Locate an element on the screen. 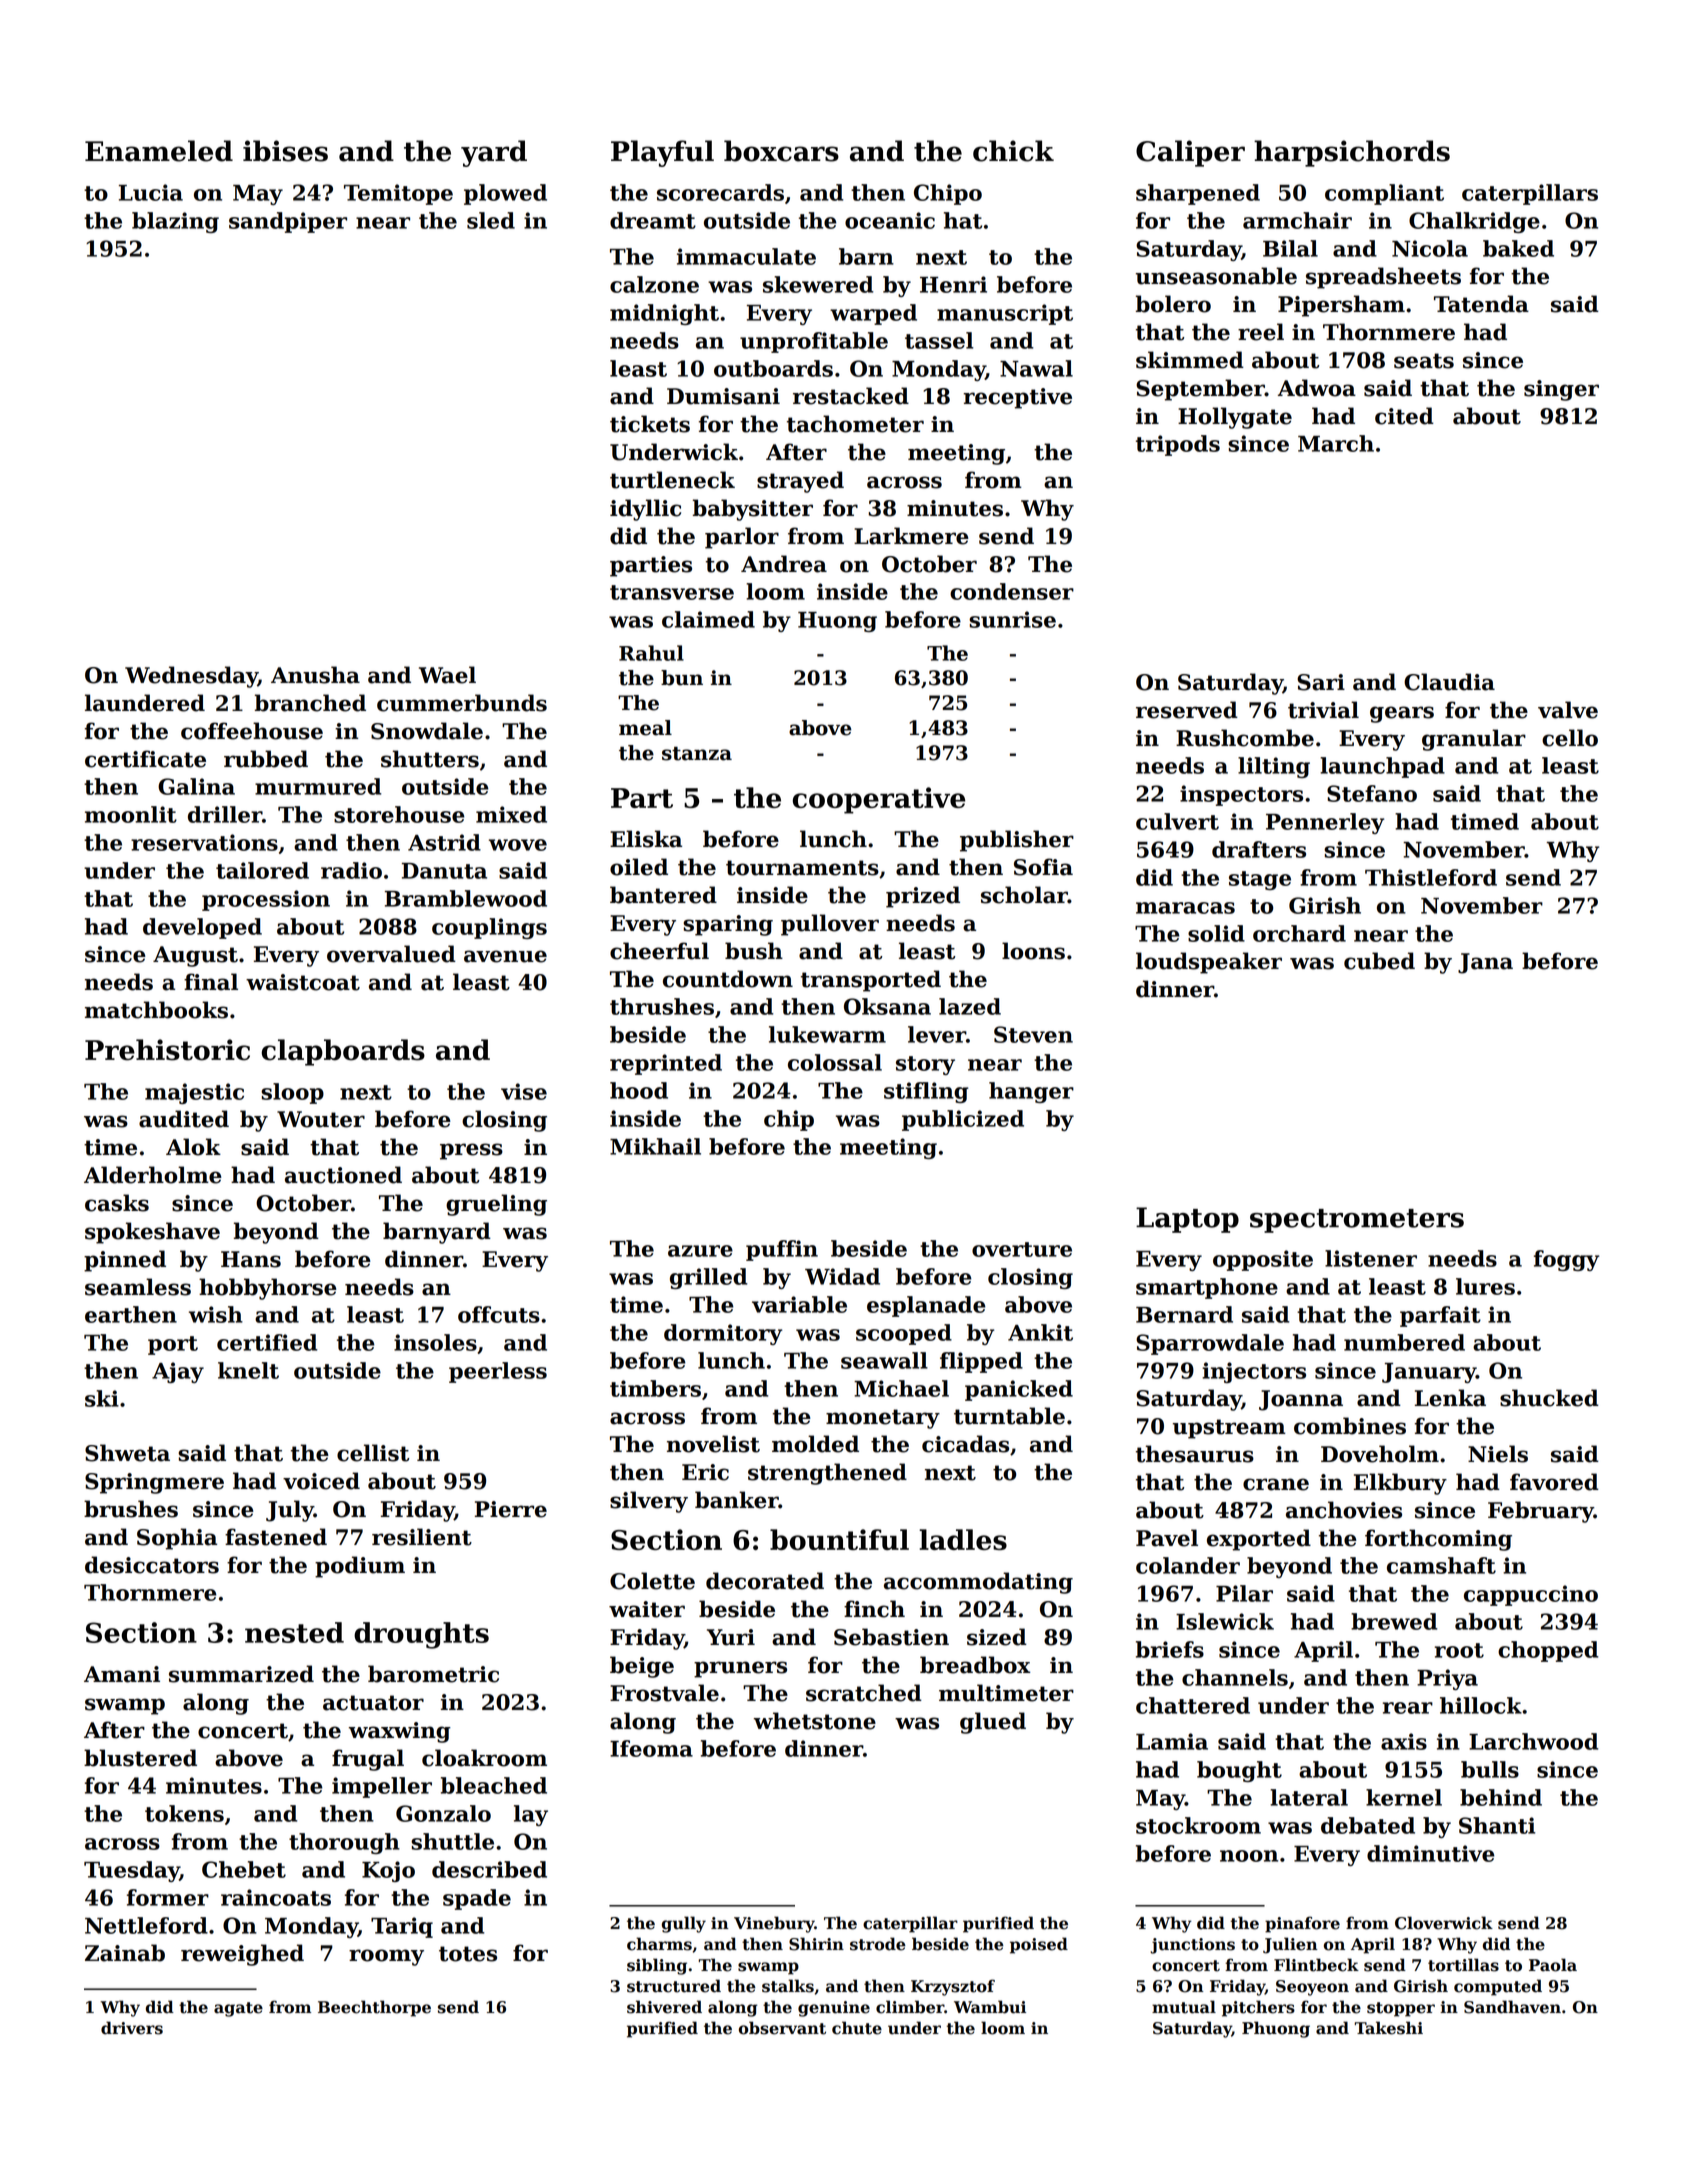 This screenshot has height=2178, width=1683. thrushes is located at coordinates (662, 1006).
